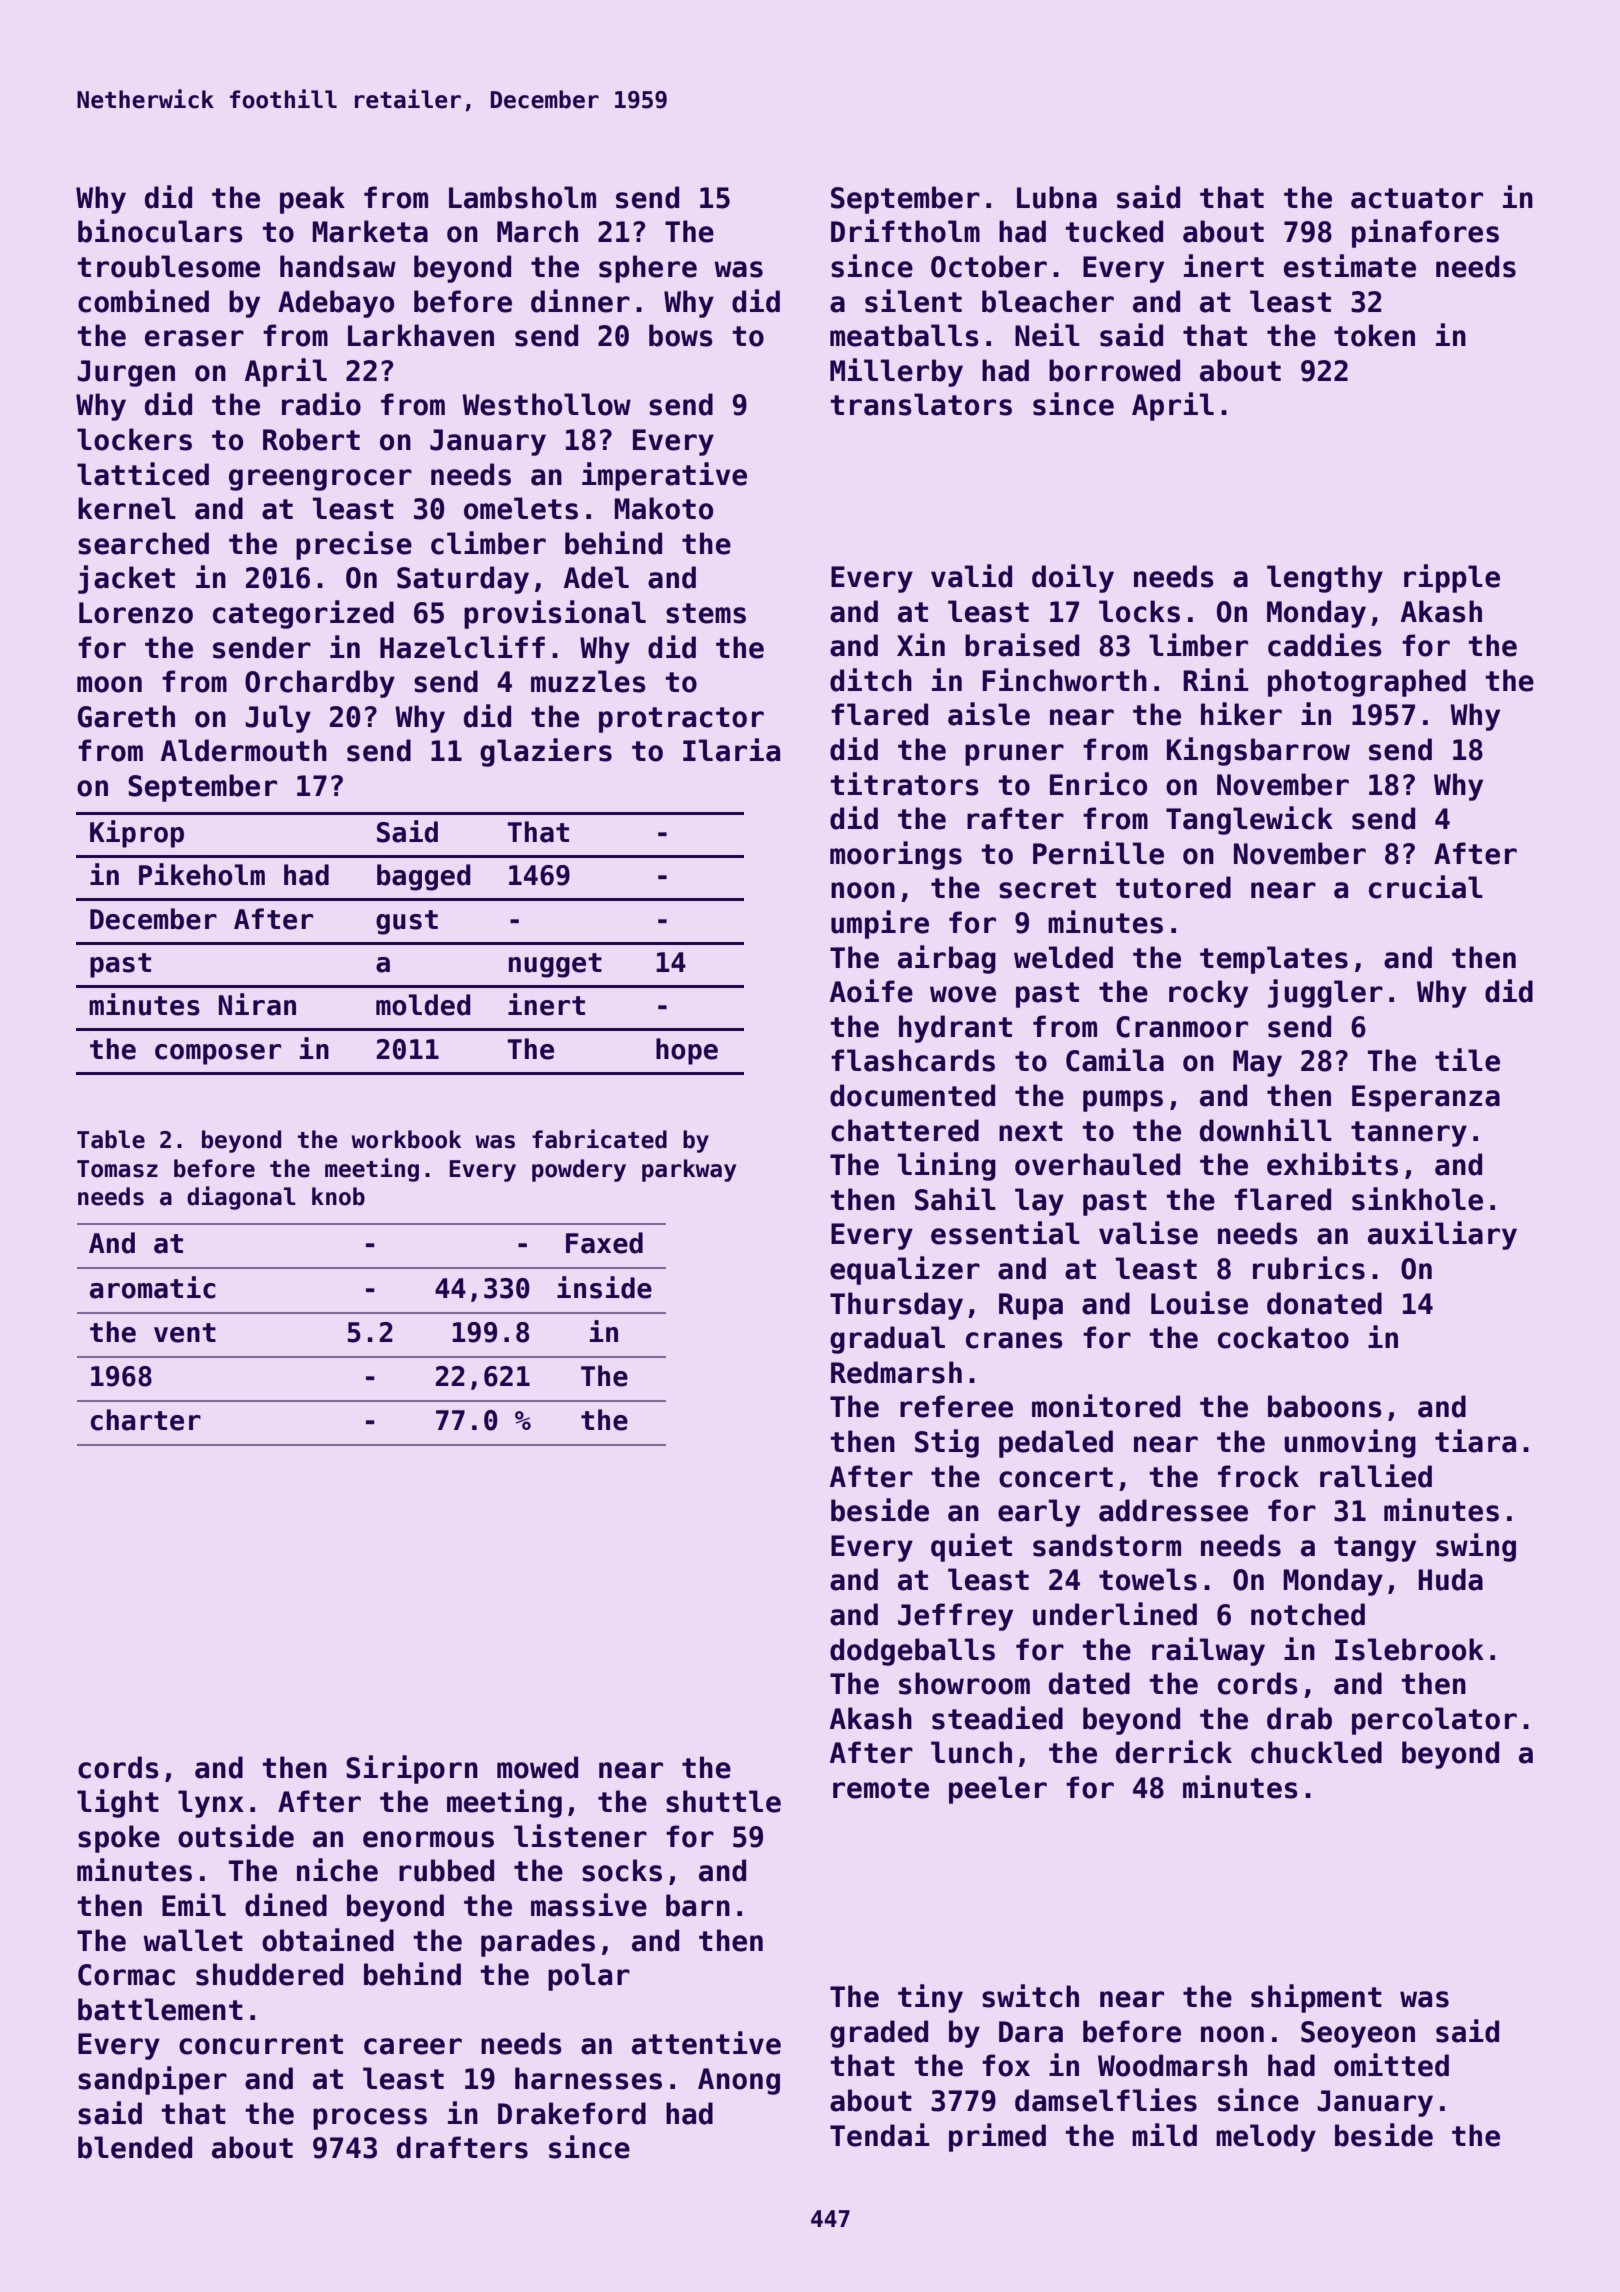 This page has width=1620, height=2292. What do you see at coordinates (424, 877) in the page?
I see `bagged` at bounding box center [424, 877].
